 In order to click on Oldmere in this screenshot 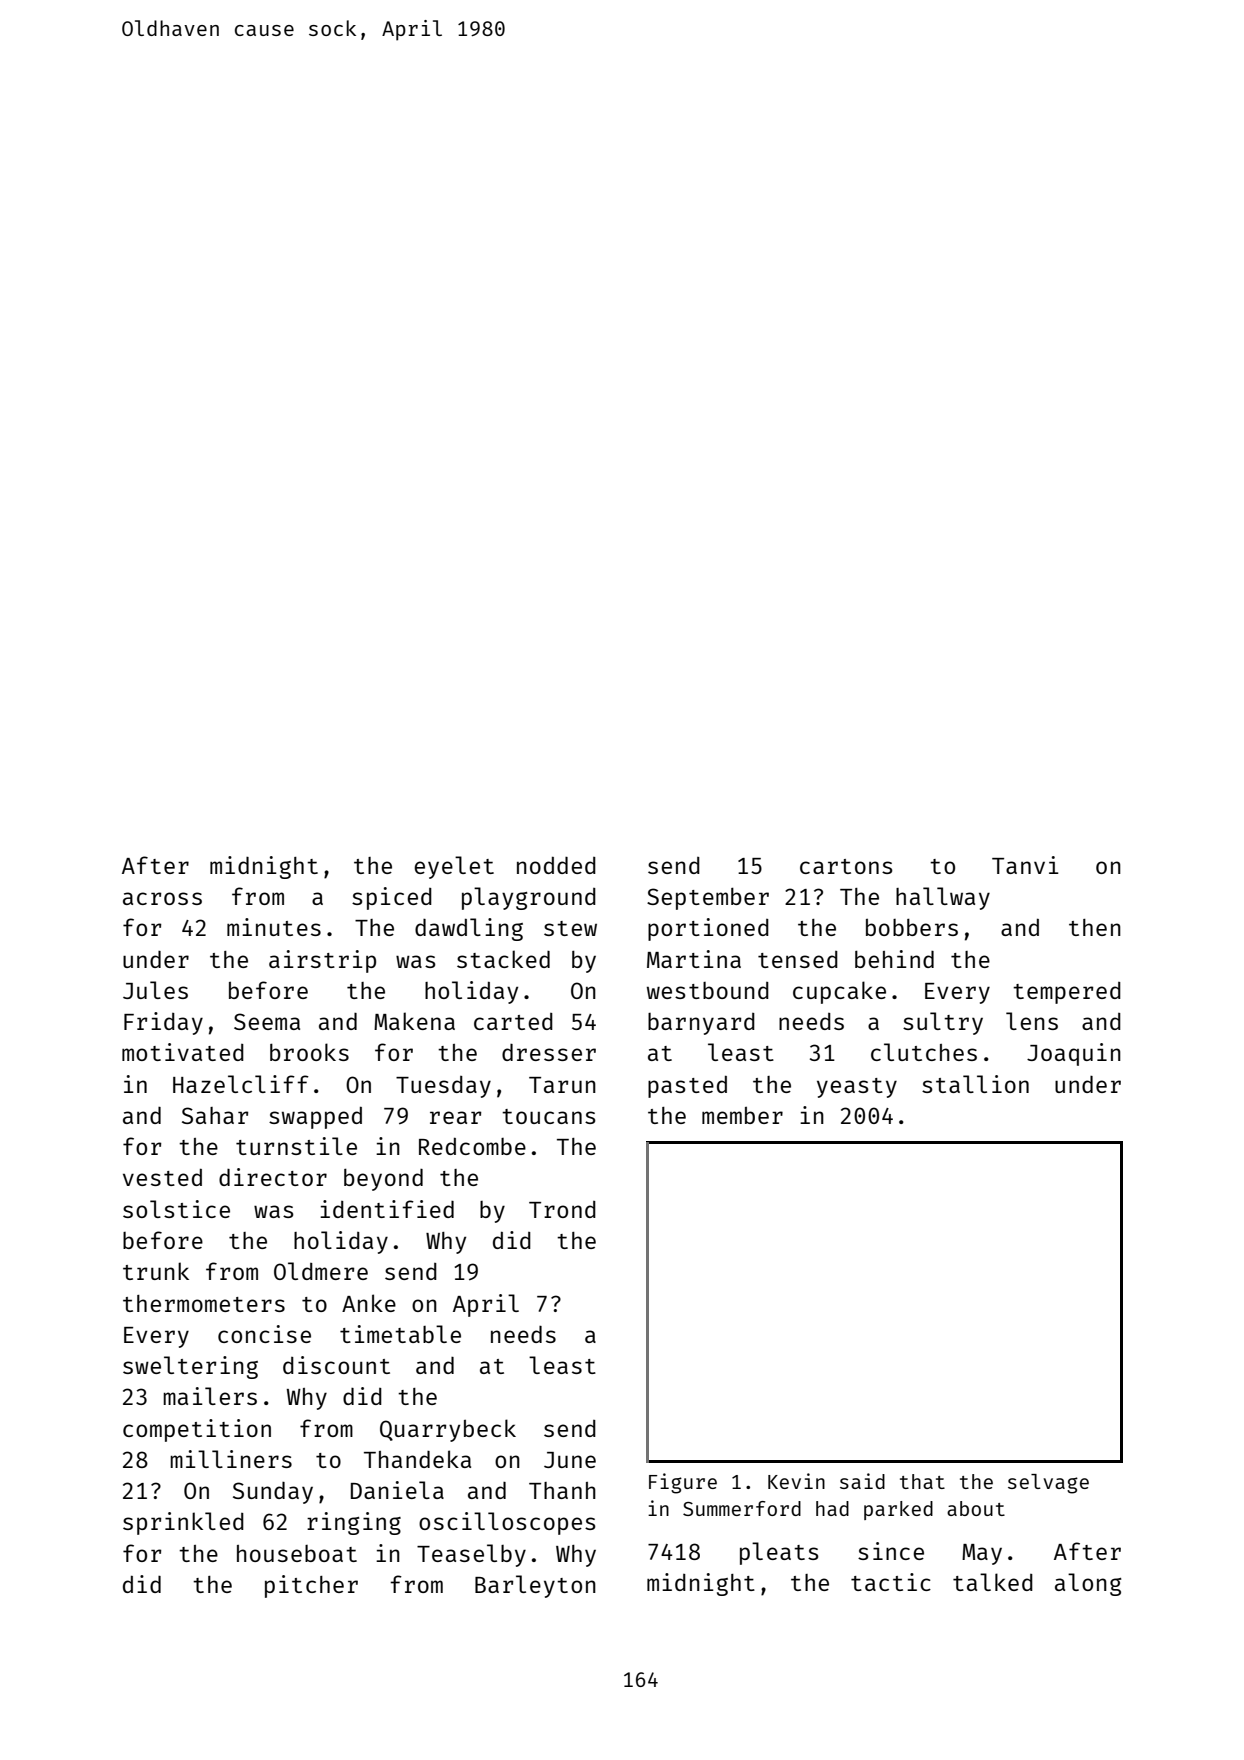, I will do `click(321, 1271)`.
